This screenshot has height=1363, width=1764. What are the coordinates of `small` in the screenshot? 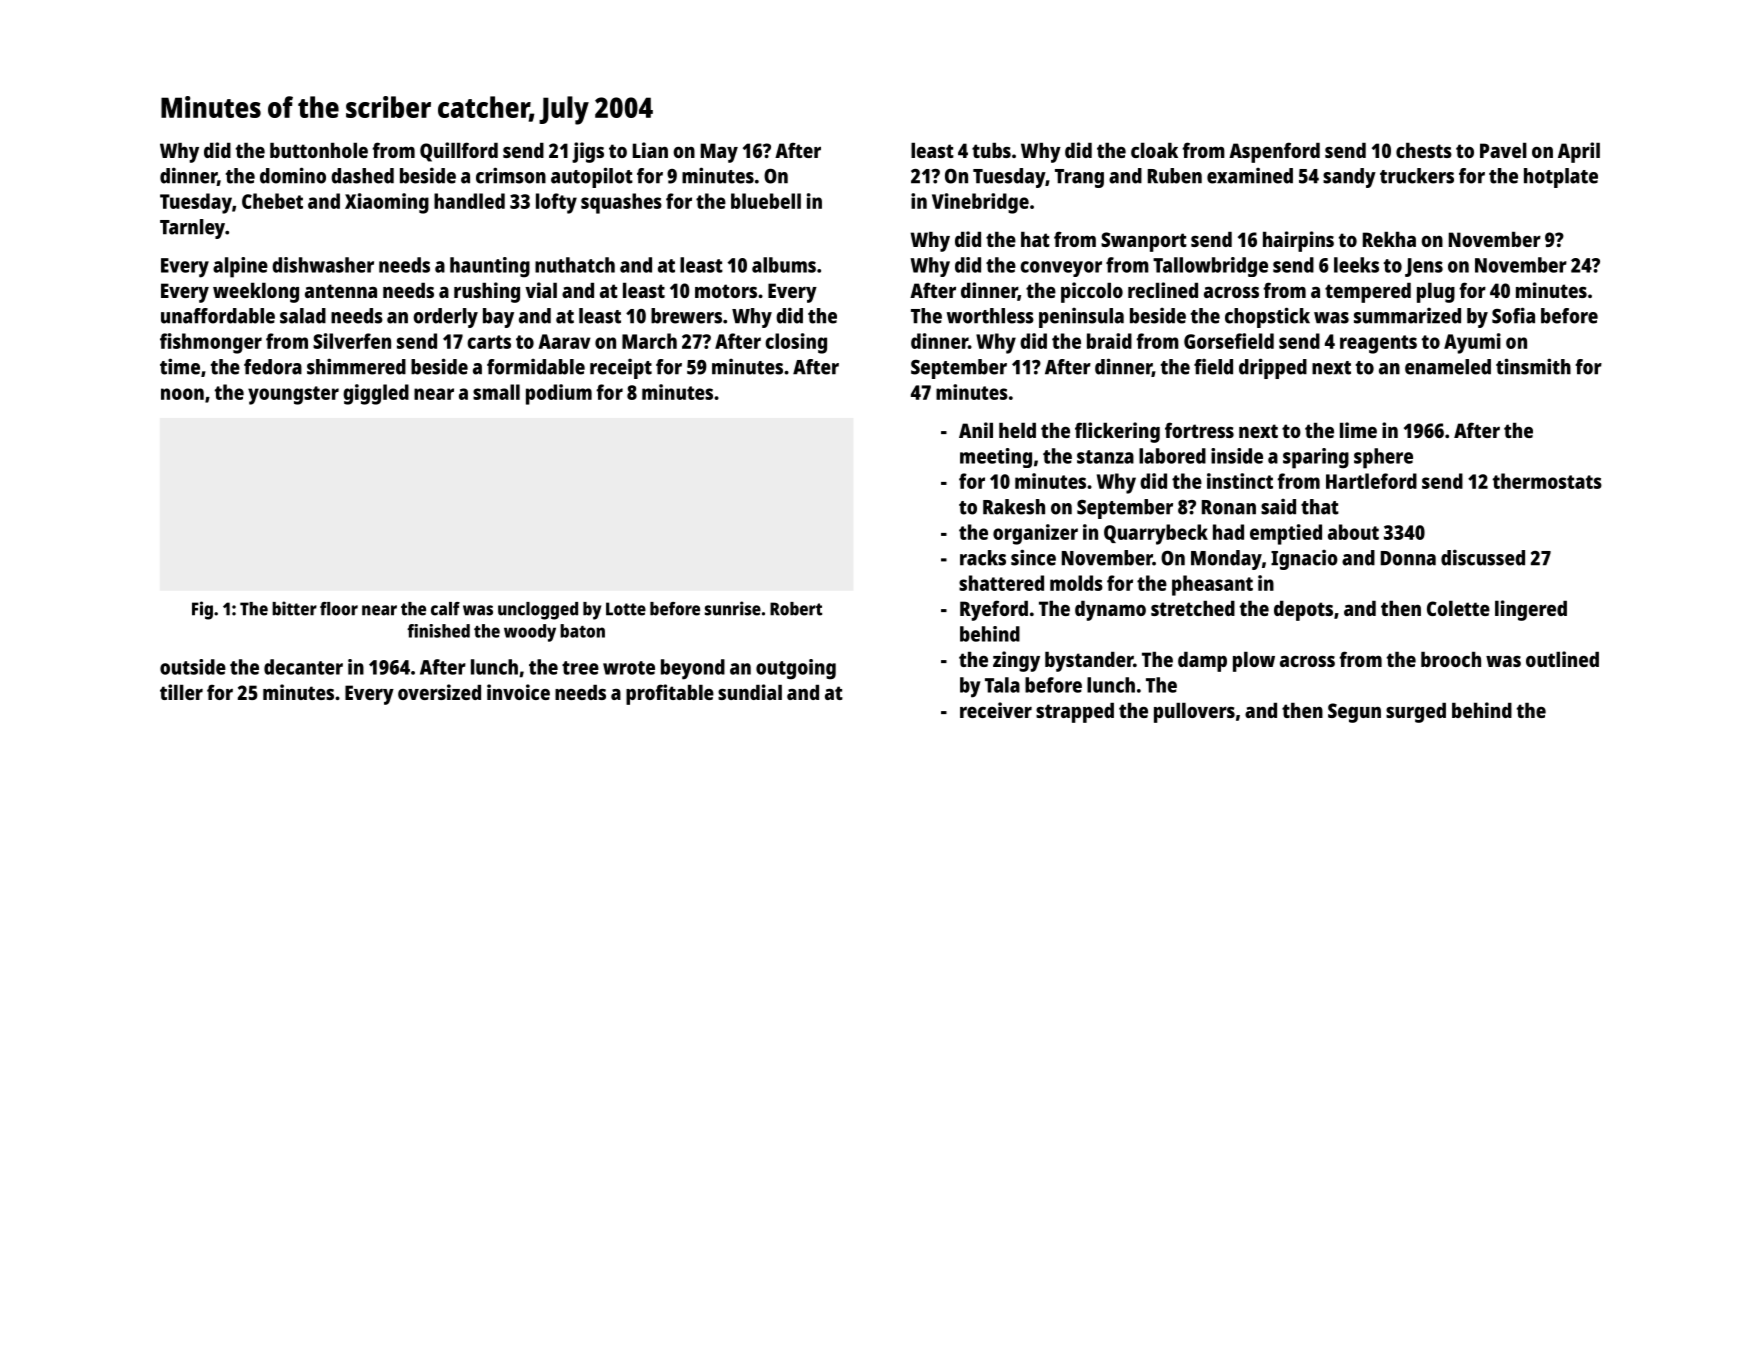 It's located at (496, 392).
